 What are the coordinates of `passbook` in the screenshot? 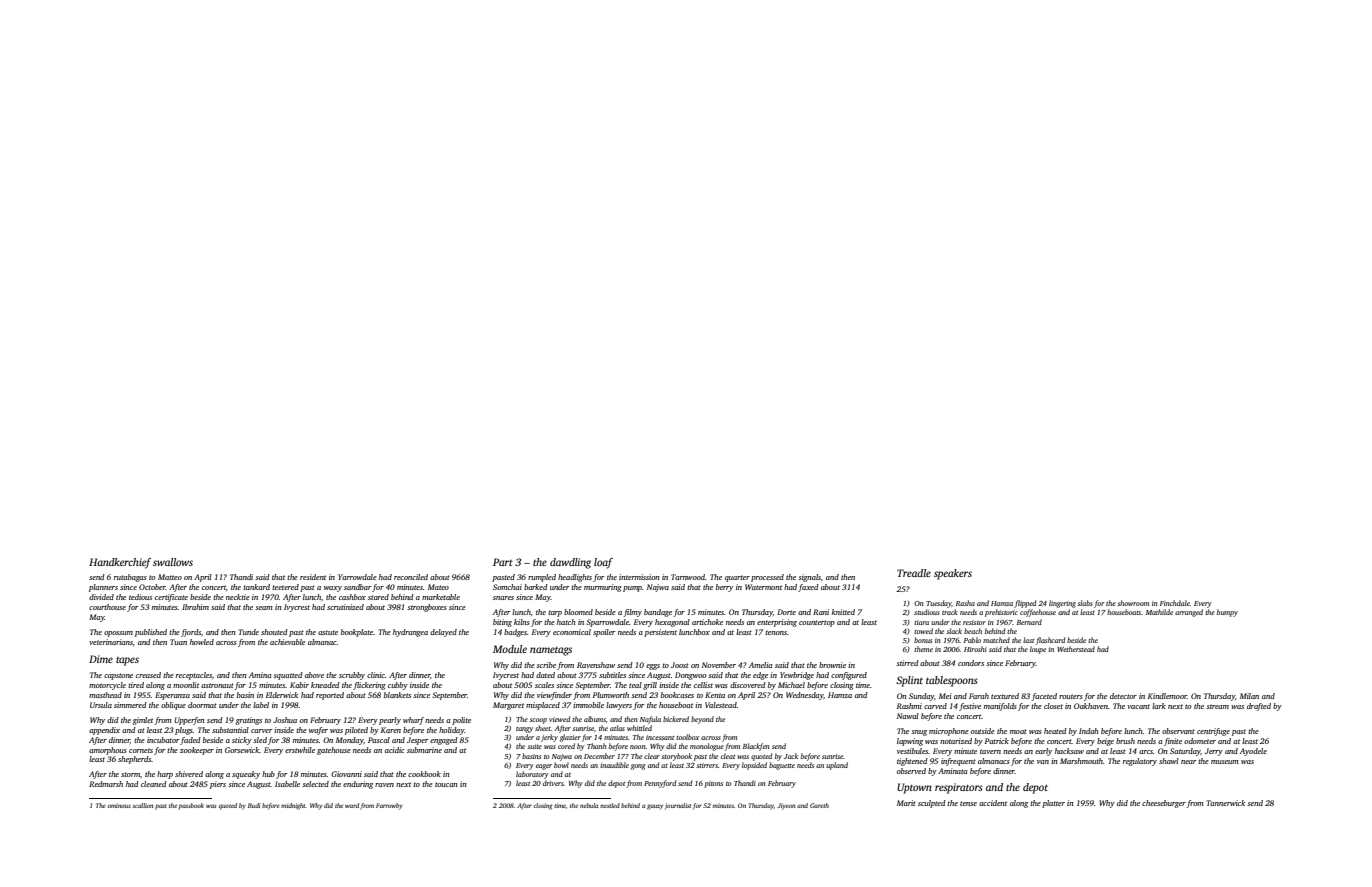 It's located at (191, 806).
